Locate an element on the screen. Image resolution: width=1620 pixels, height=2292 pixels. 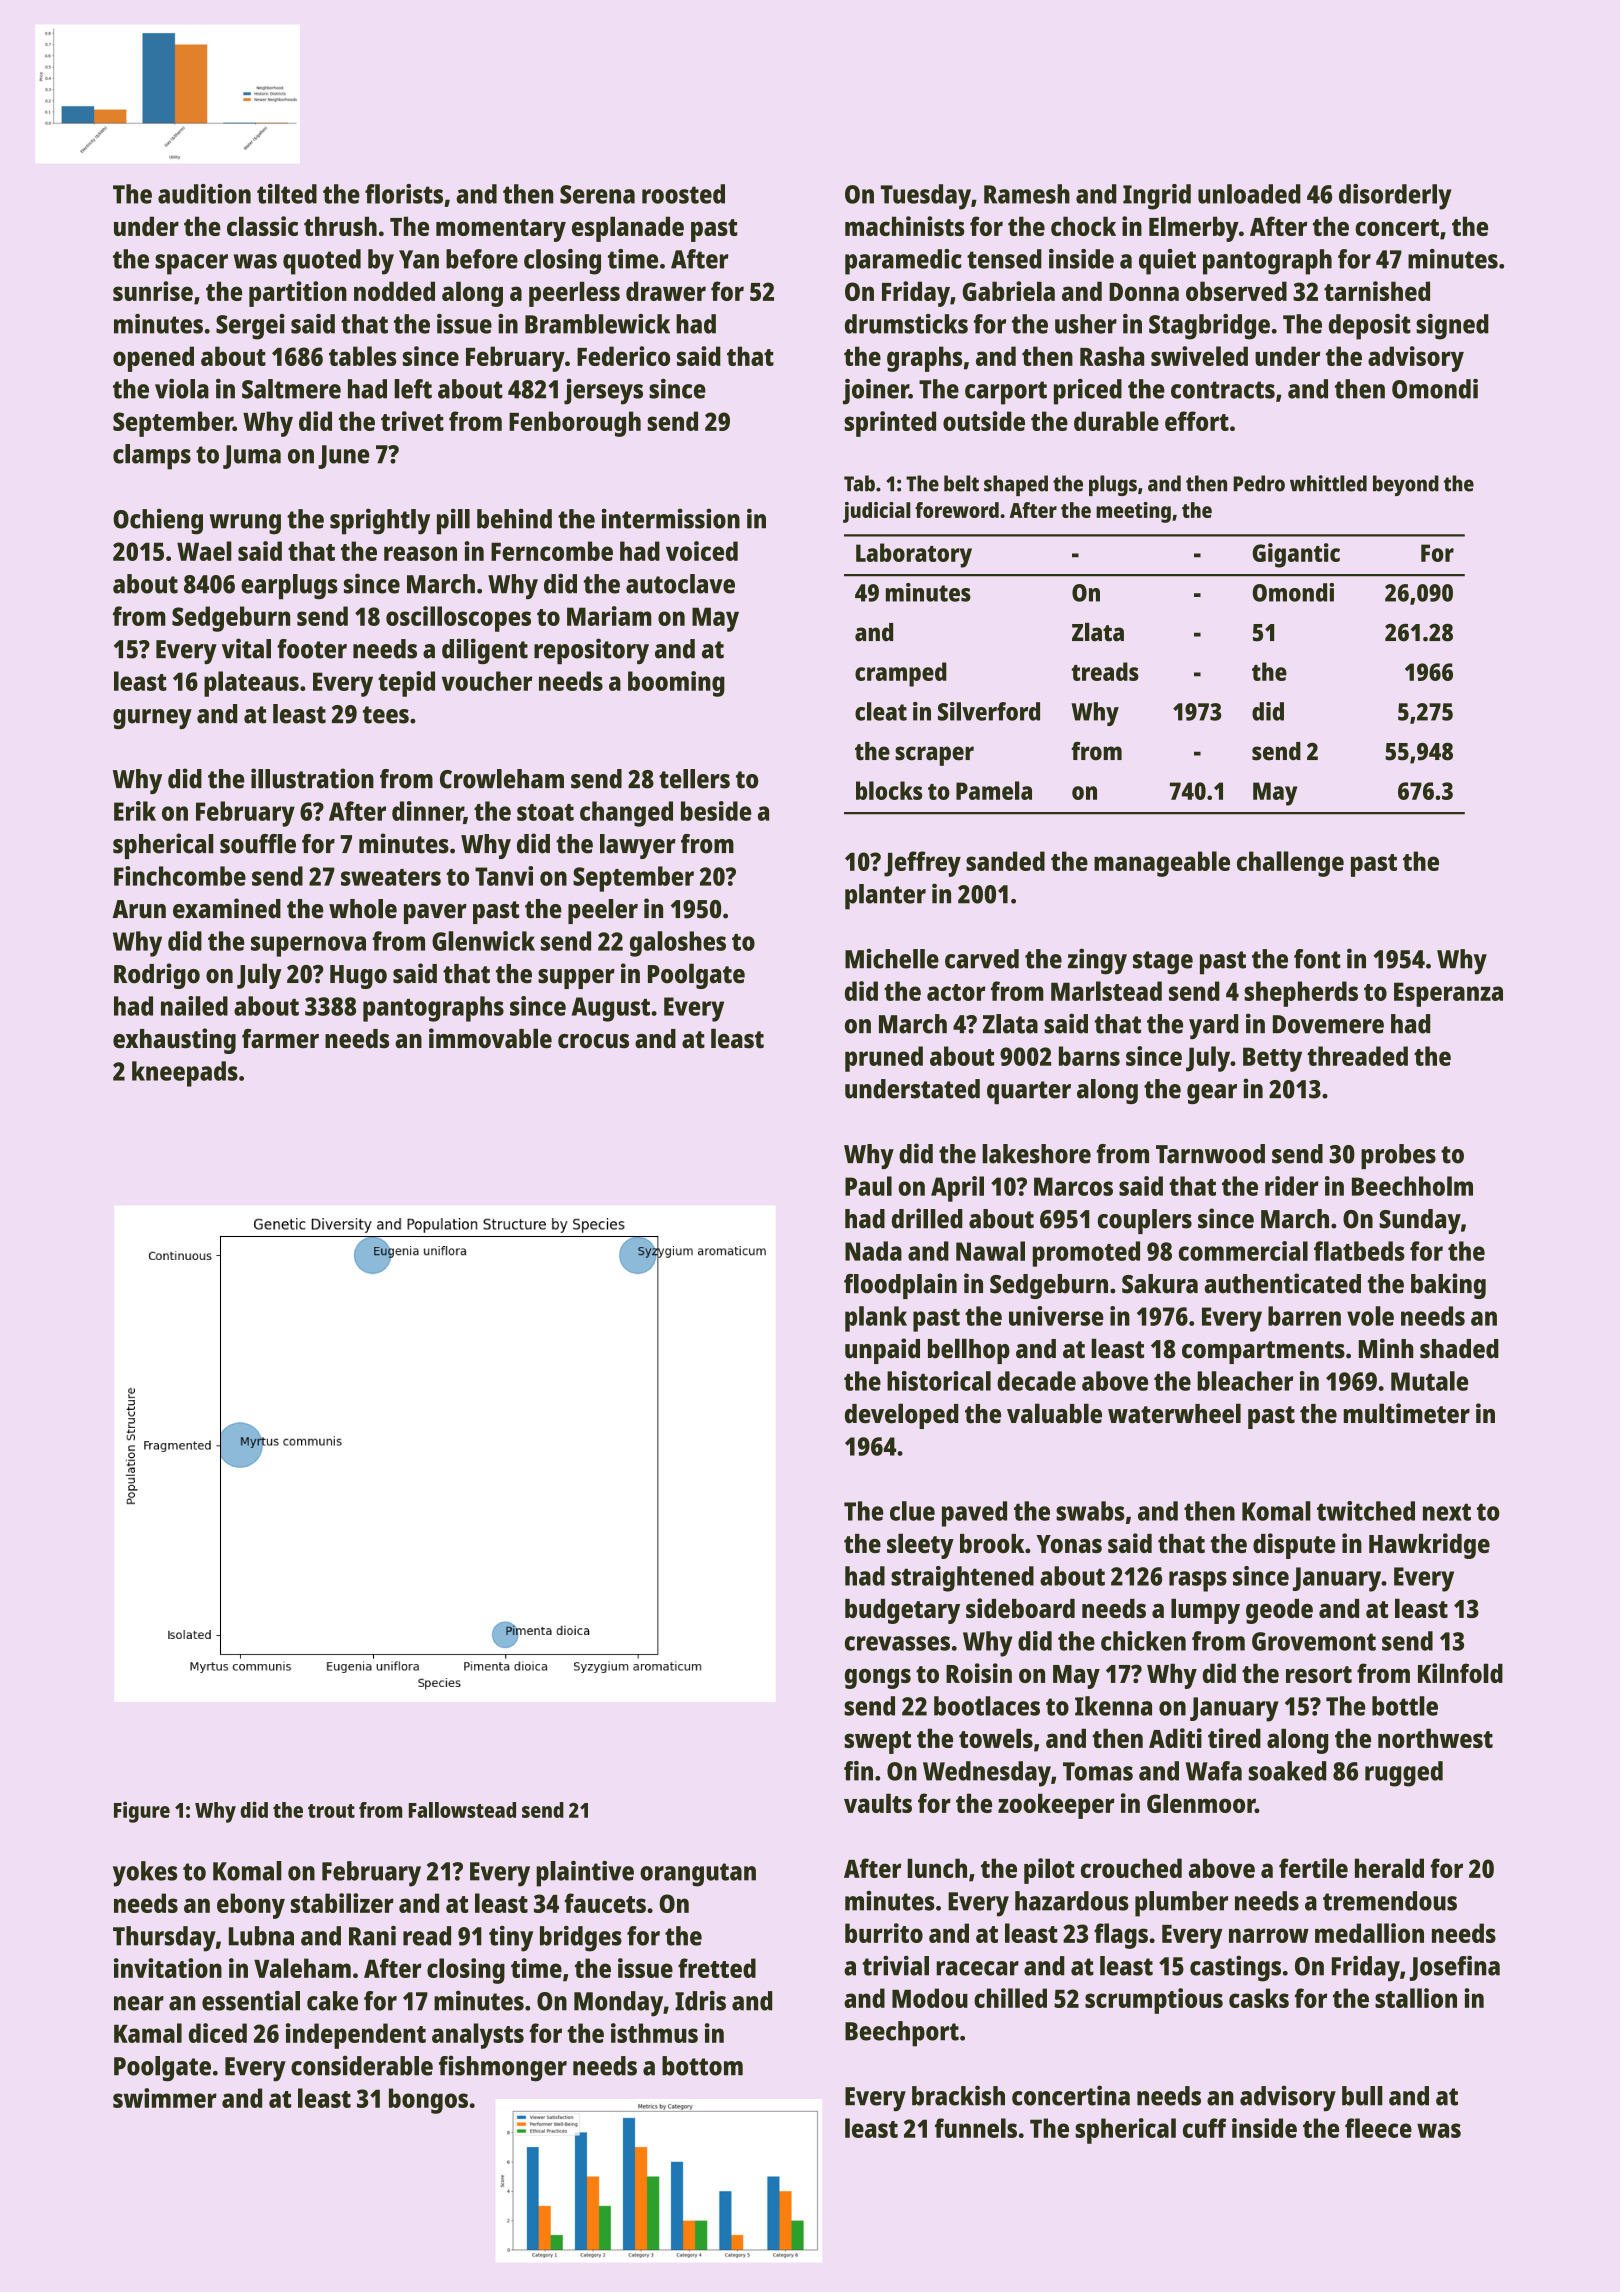
Gigantic is located at coordinates (1296, 555).
